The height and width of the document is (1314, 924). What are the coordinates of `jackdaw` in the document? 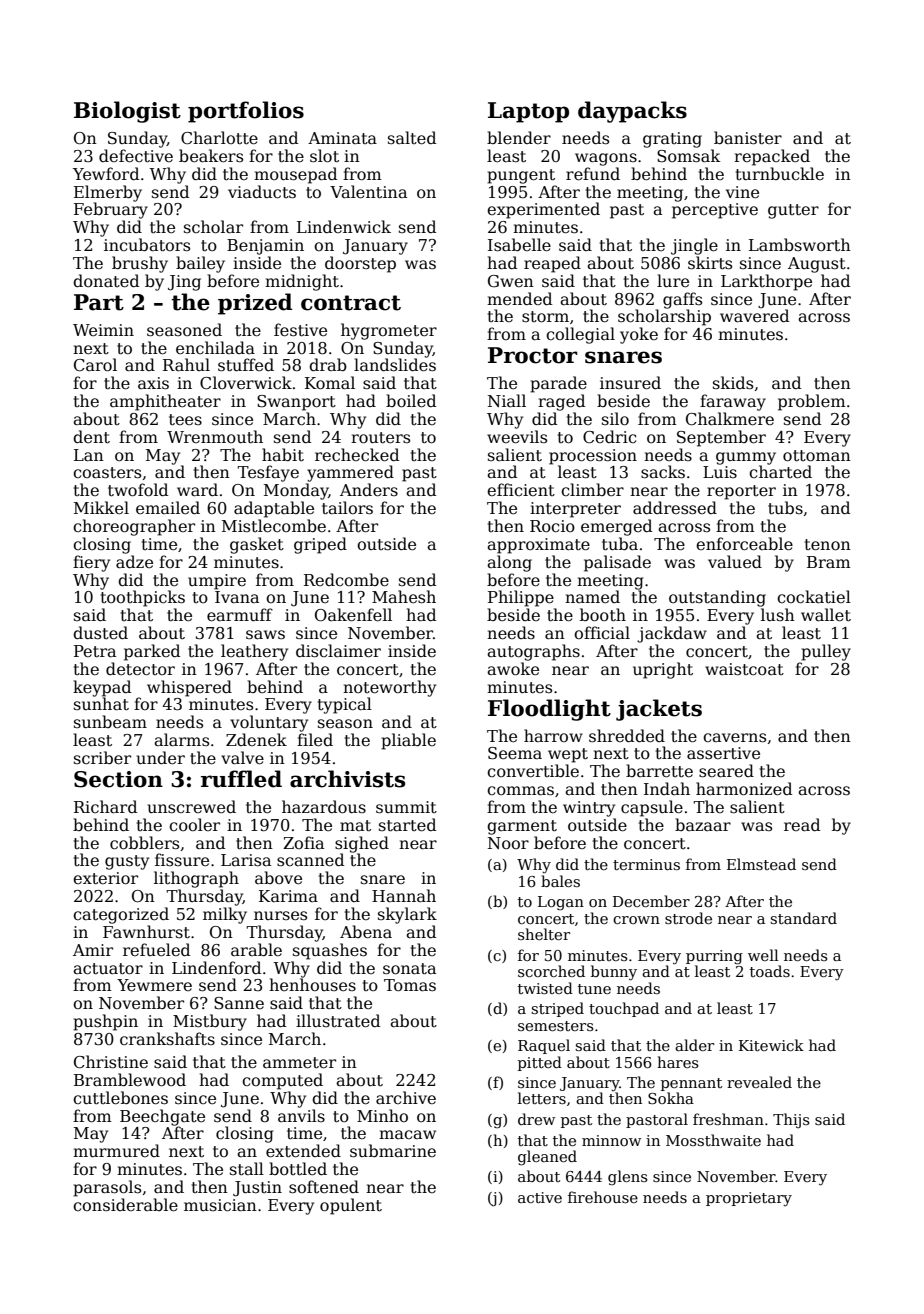 It's located at (672, 634).
